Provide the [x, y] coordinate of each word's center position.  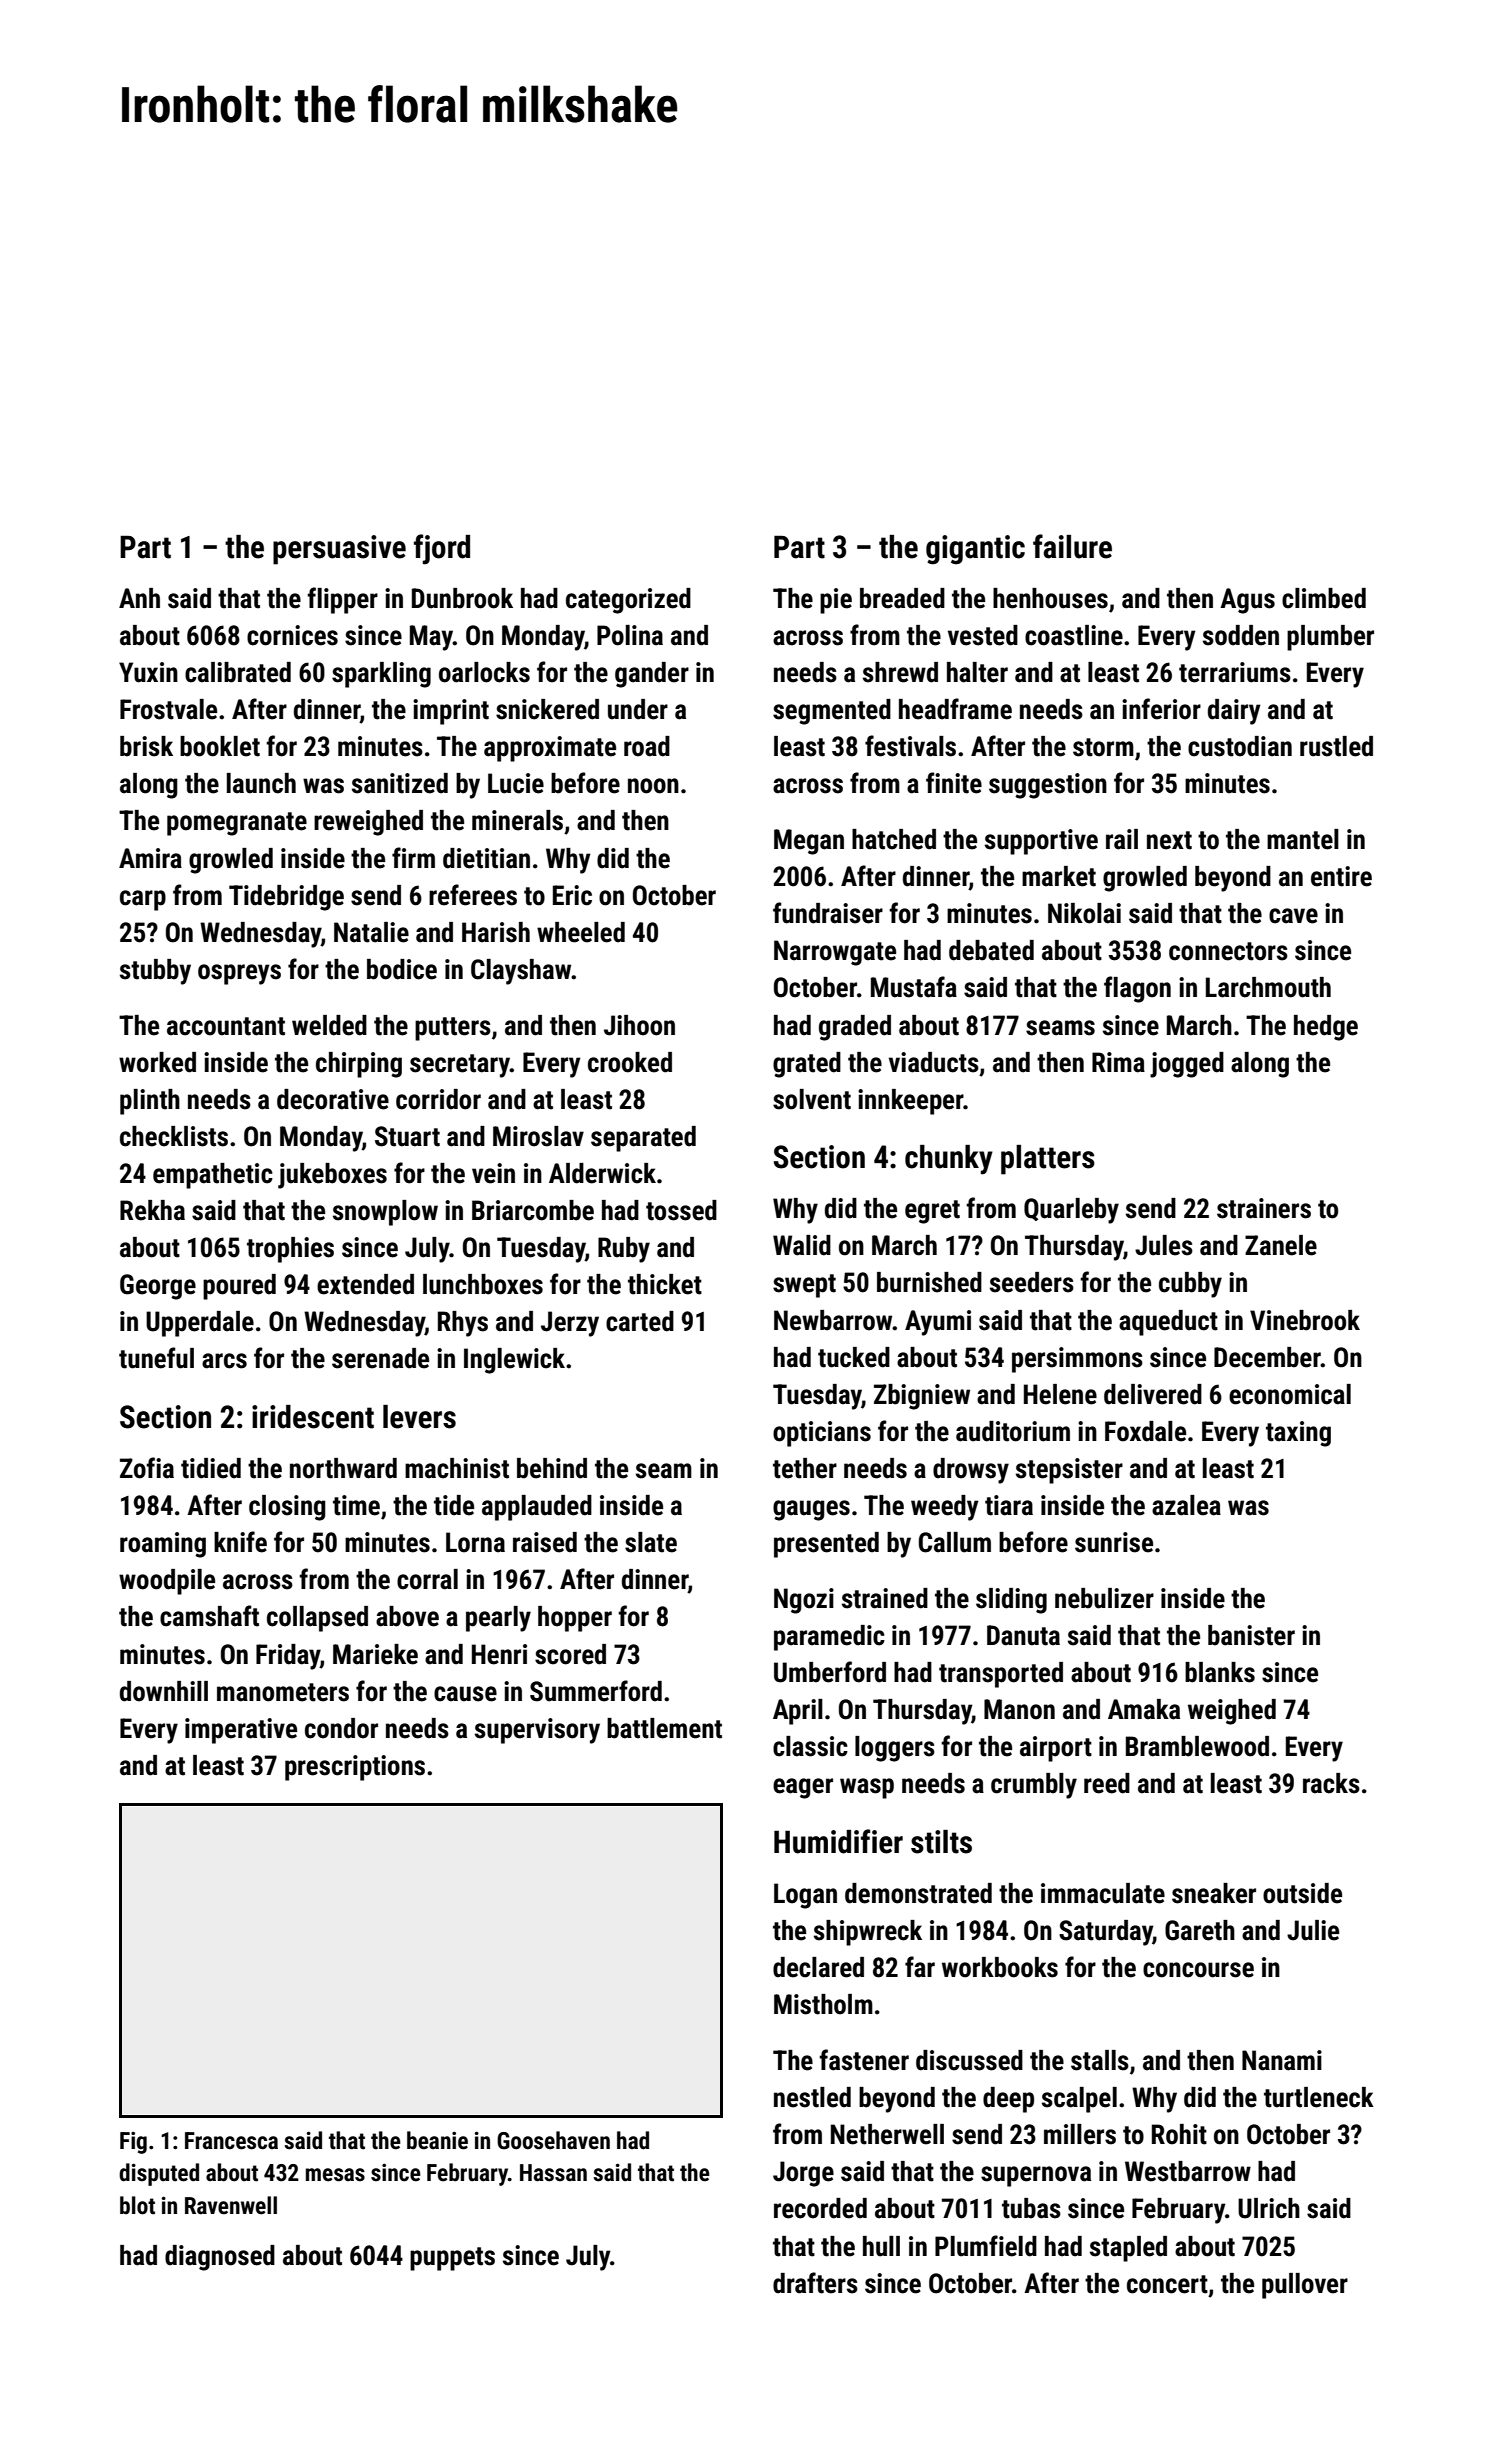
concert [1167, 2284]
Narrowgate [835, 953]
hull [881, 2246]
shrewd [900, 672]
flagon [1137, 989]
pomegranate [237, 824]
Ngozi [804, 1601]
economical [1290, 1394]
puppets [452, 2259]
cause [465, 1694]
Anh [139, 598]
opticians [822, 1434]
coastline [1074, 635]
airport [1056, 1749]
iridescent [313, 1417]
